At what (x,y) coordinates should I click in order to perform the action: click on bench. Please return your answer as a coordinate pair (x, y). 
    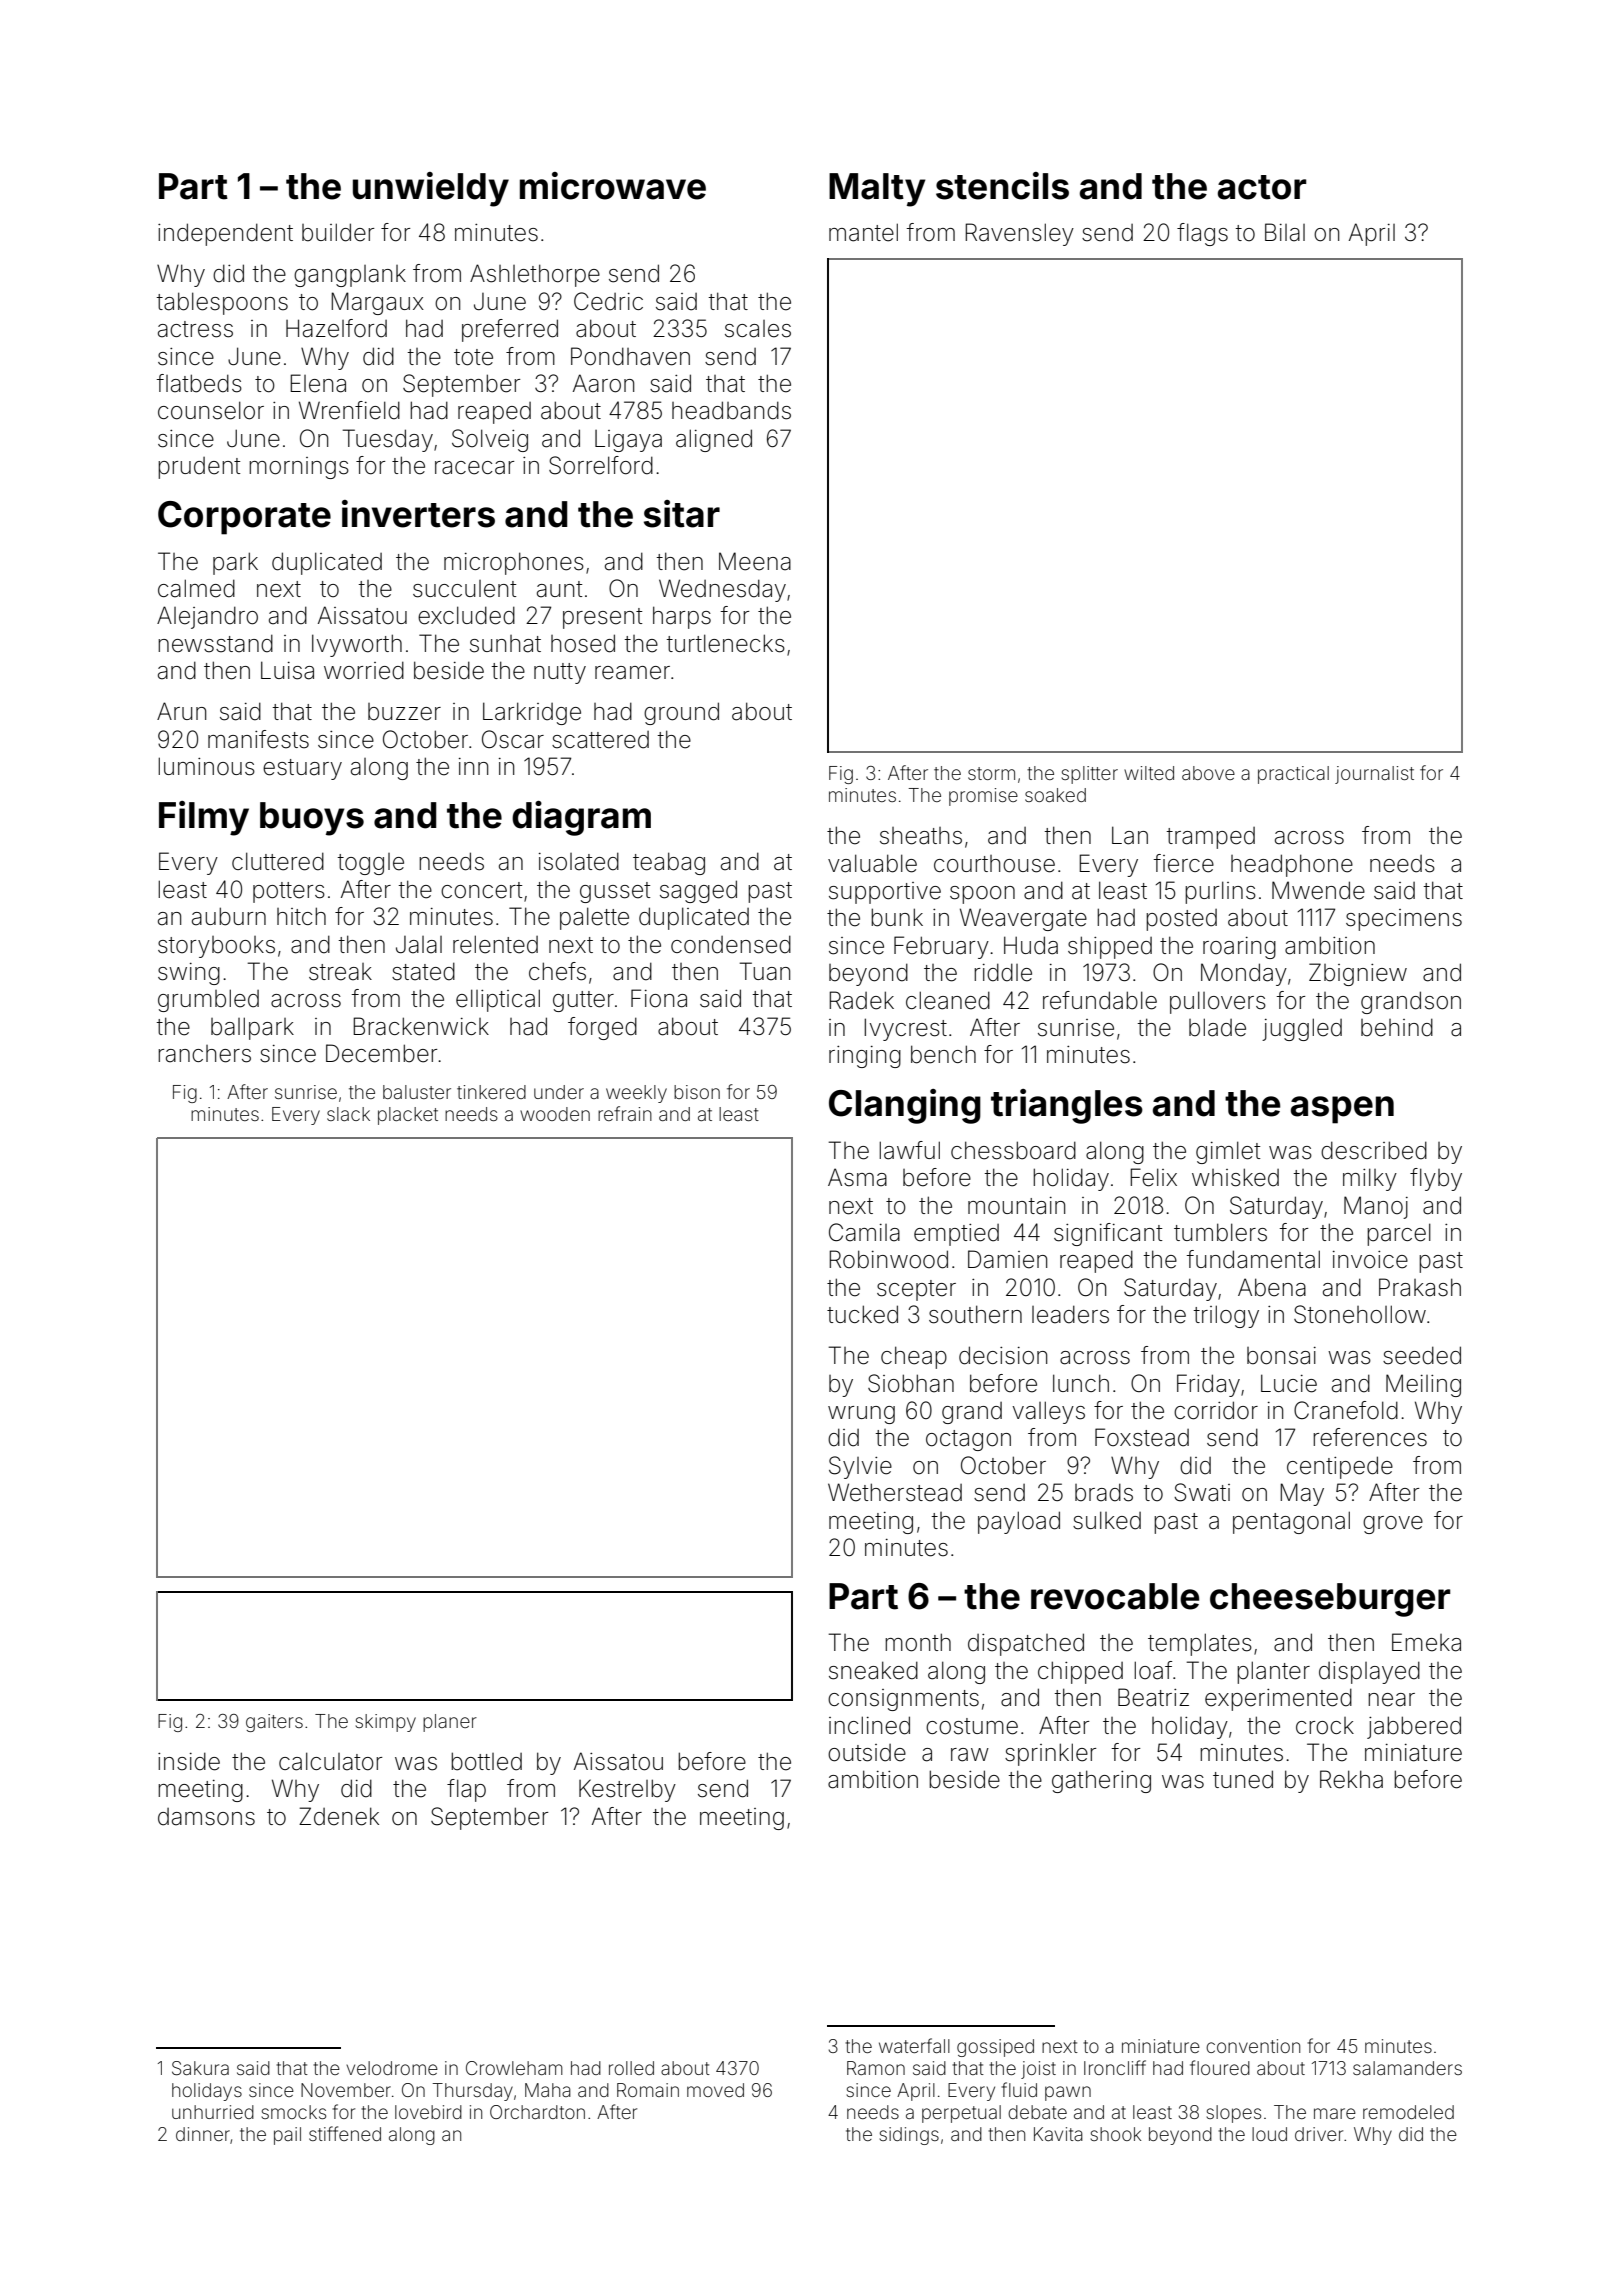
    Looking at the image, I should click on (943, 1054).
